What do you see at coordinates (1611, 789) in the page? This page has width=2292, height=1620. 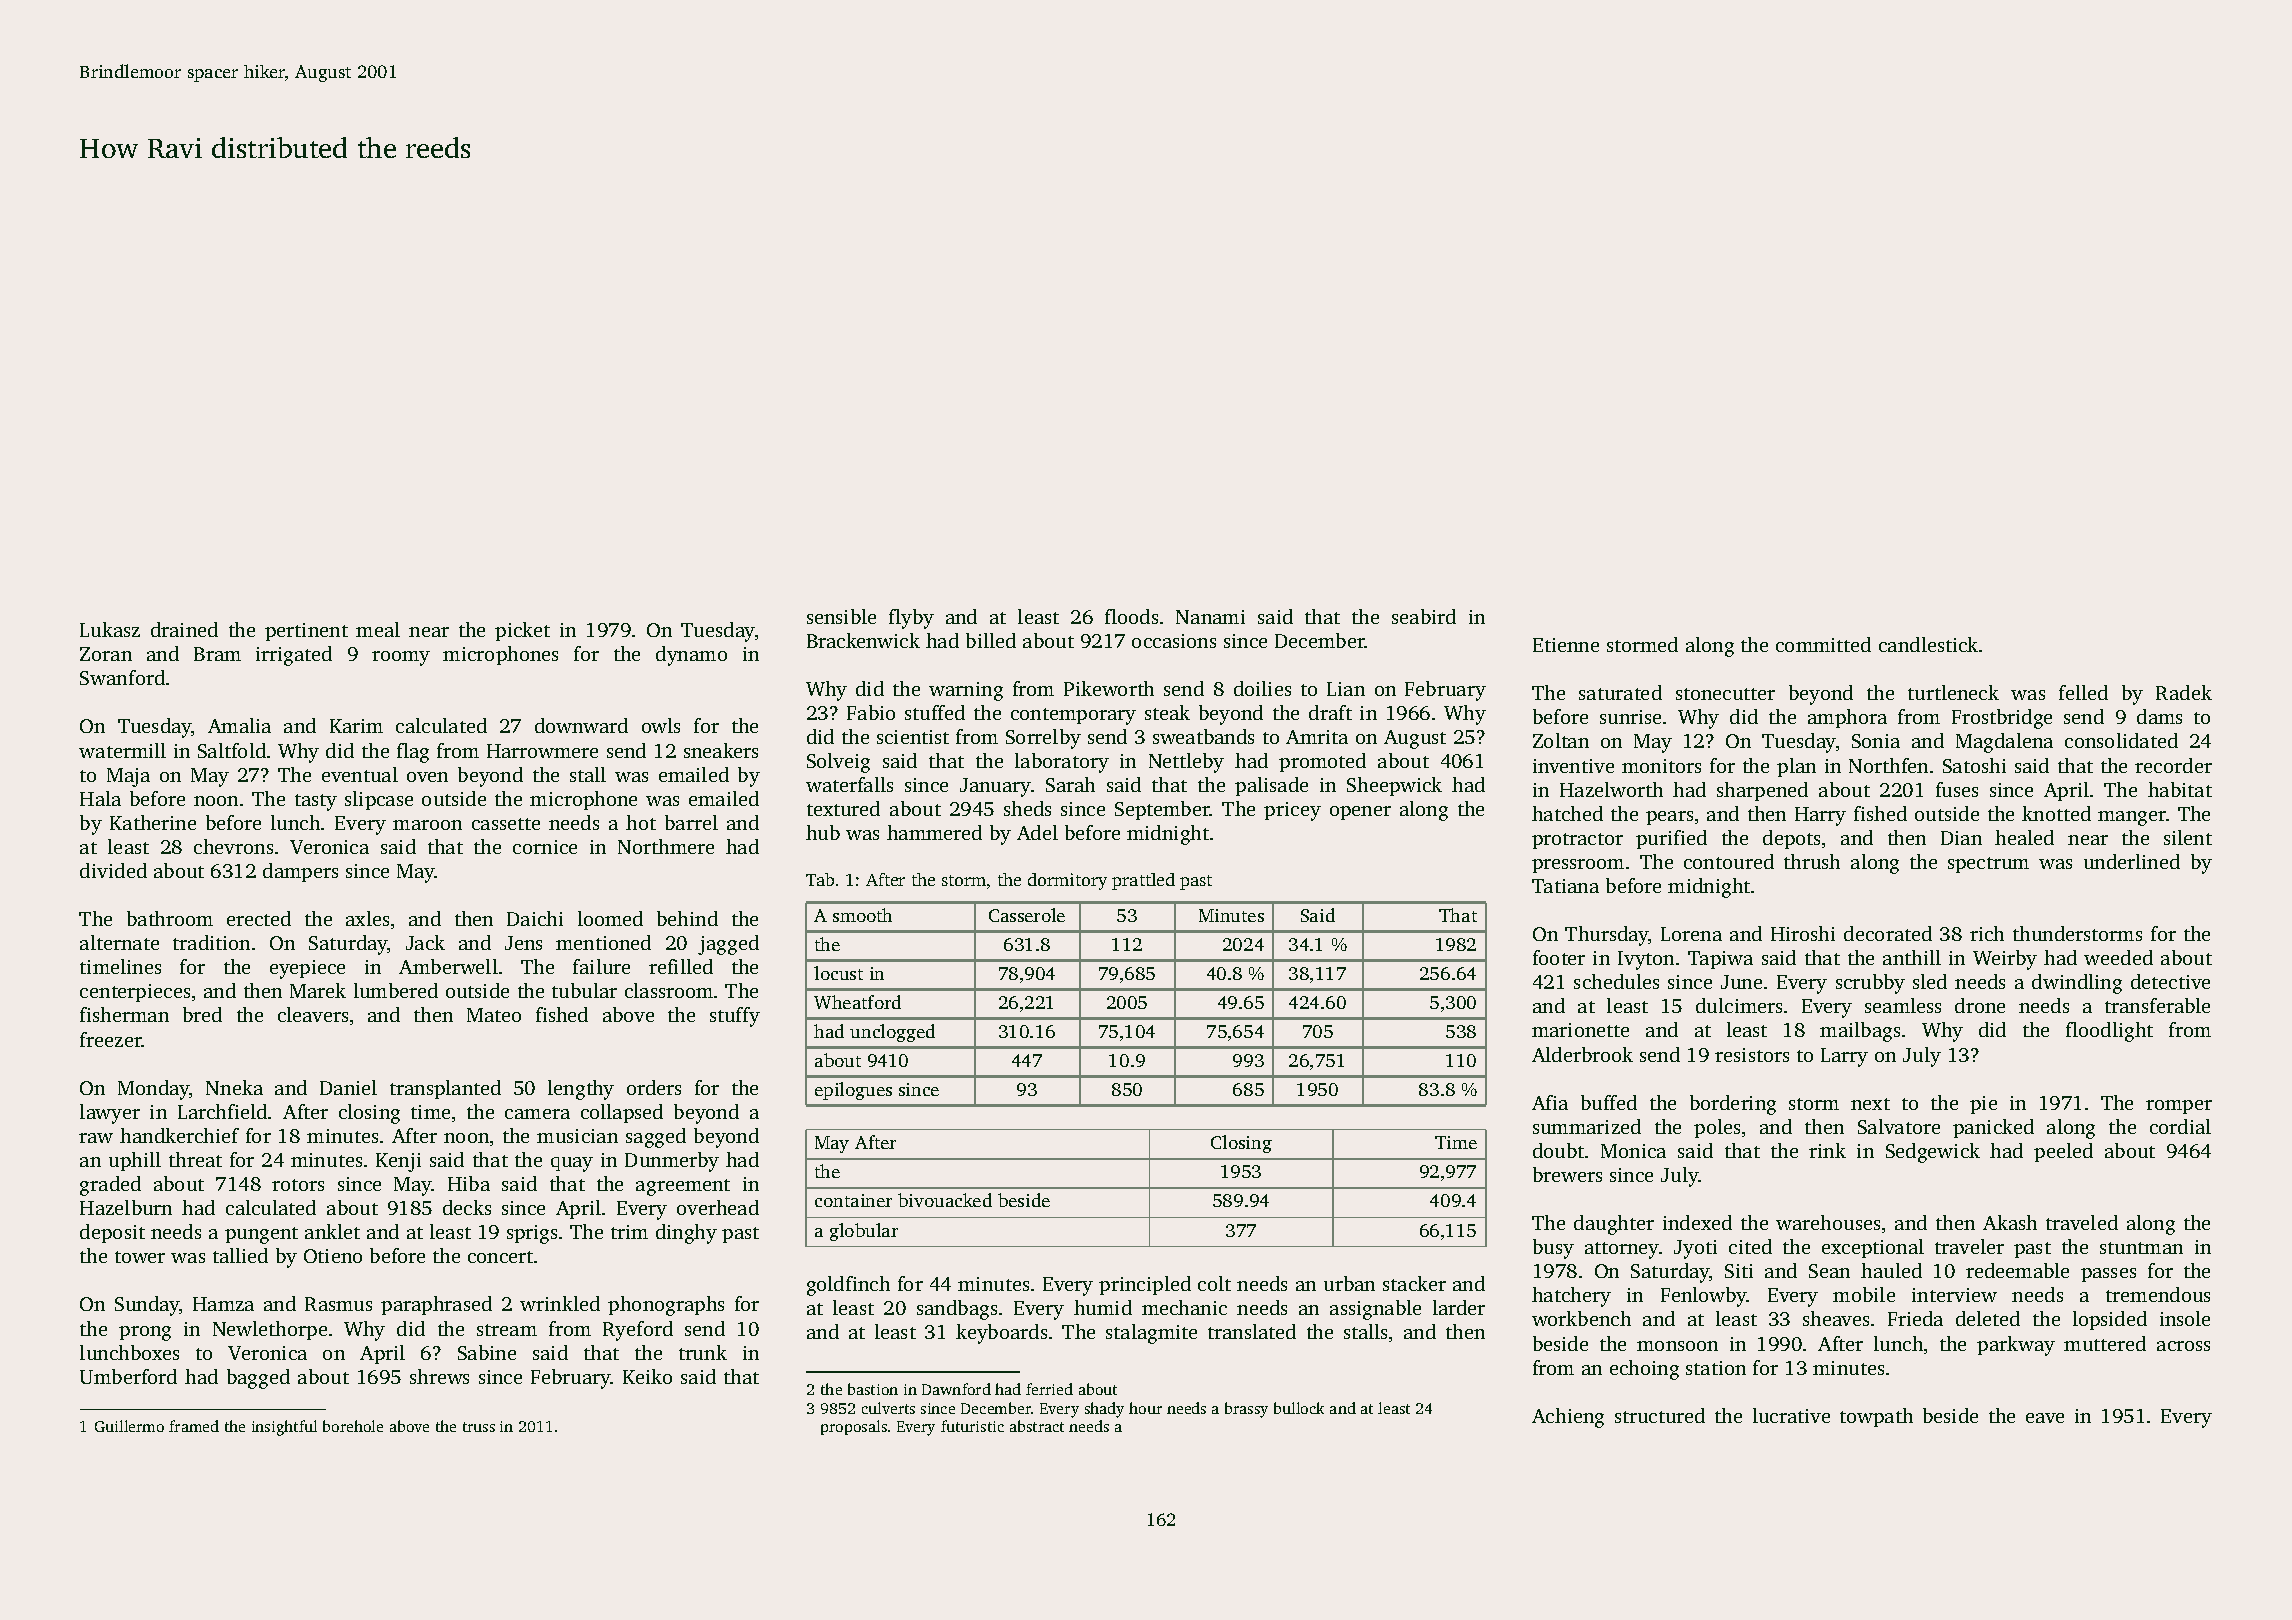 I see `Hazelworth` at bounding box center [1611, 789].
